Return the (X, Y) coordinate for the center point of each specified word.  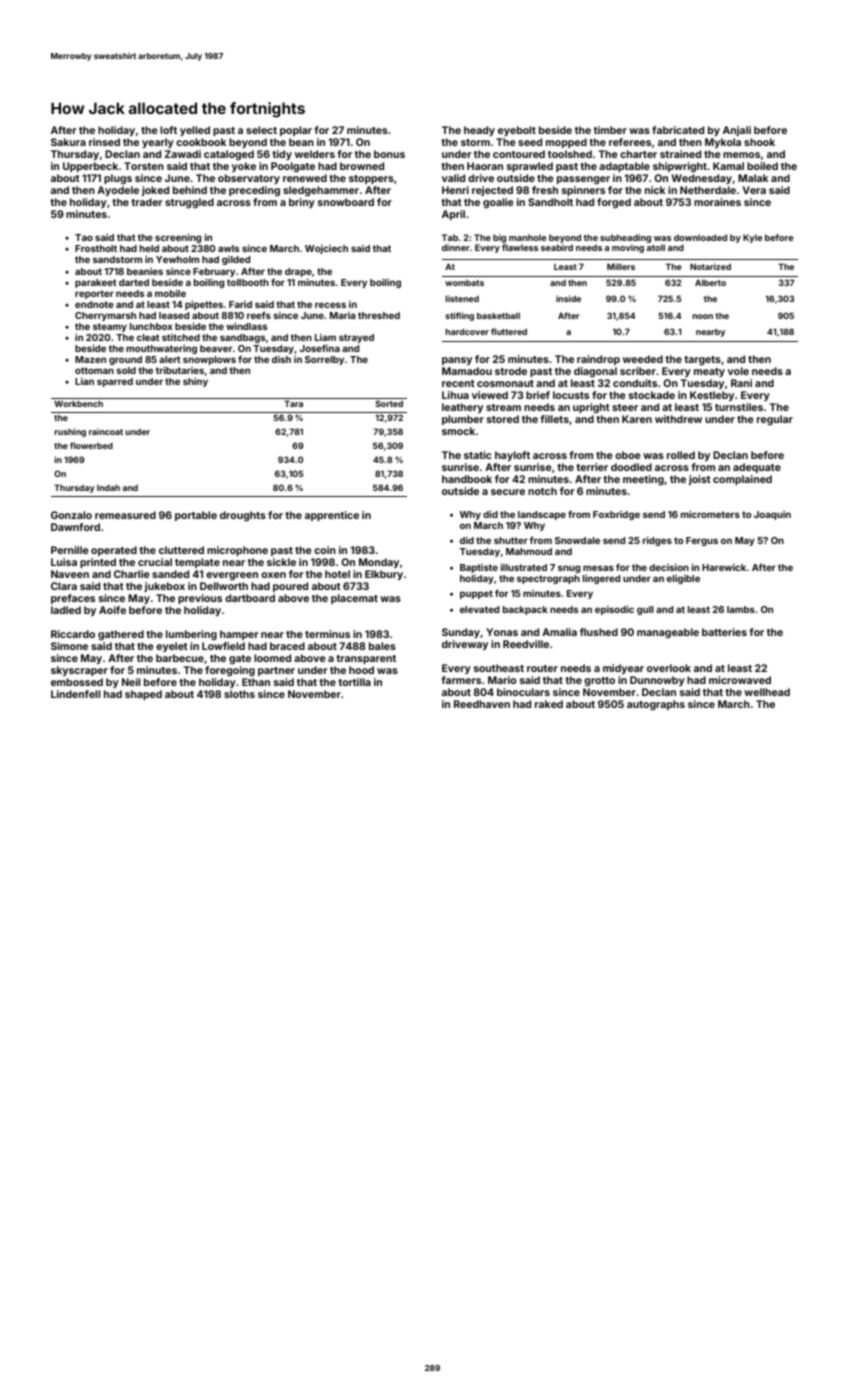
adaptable (624, 167)
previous (200, 599)
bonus (389, 154)
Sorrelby (324, 360)
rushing (70, 432)
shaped (143, 695)
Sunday (461, 633)
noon (703, 316)
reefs (259, 315)
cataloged (229, 155)
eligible (683, 579)
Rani (741, 383)
